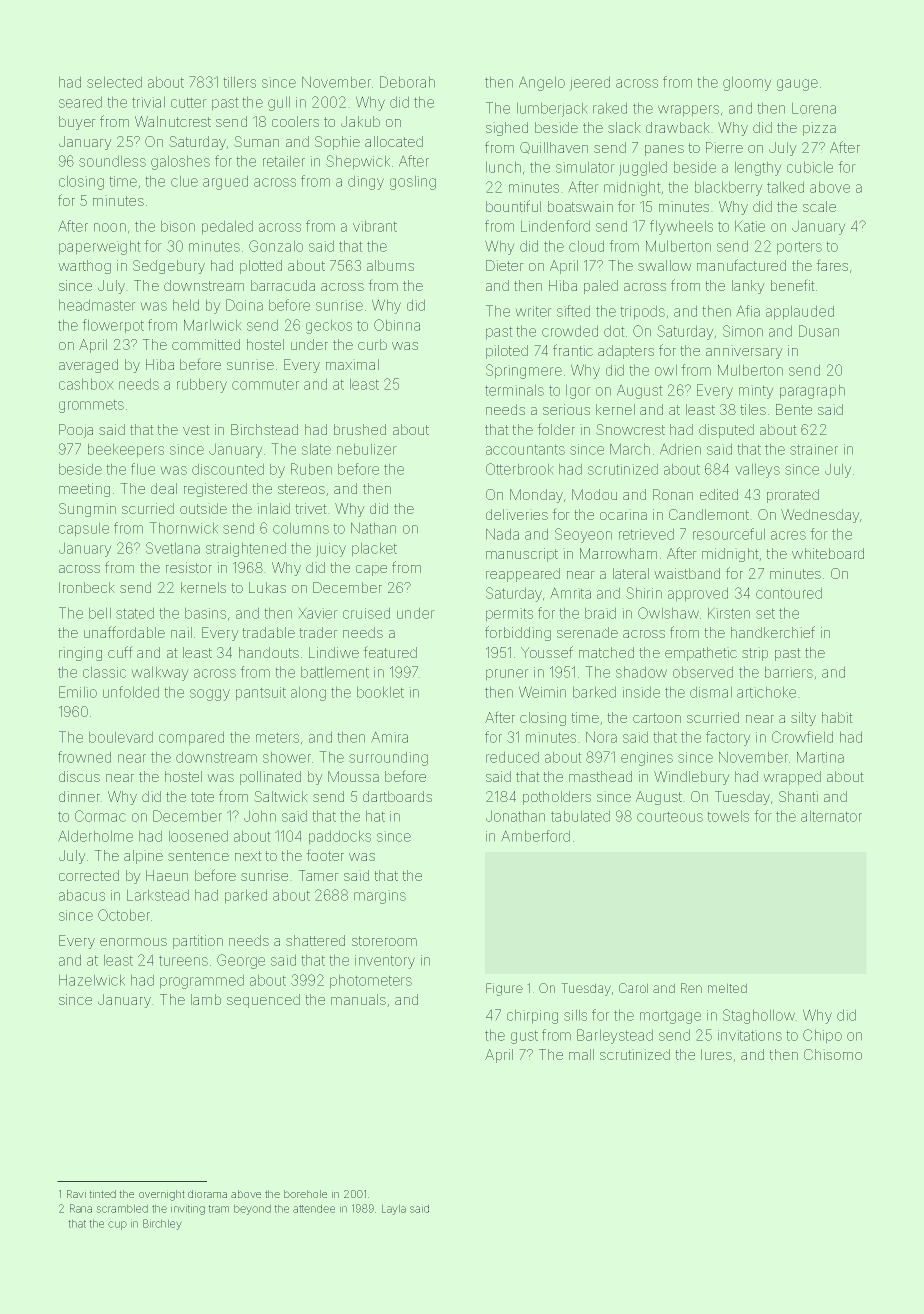 The height and width of the document is (1314, 924). What do you see at coordinates (360, 429) in the document?
I see `brushed` at bounding box center [360, 429].
